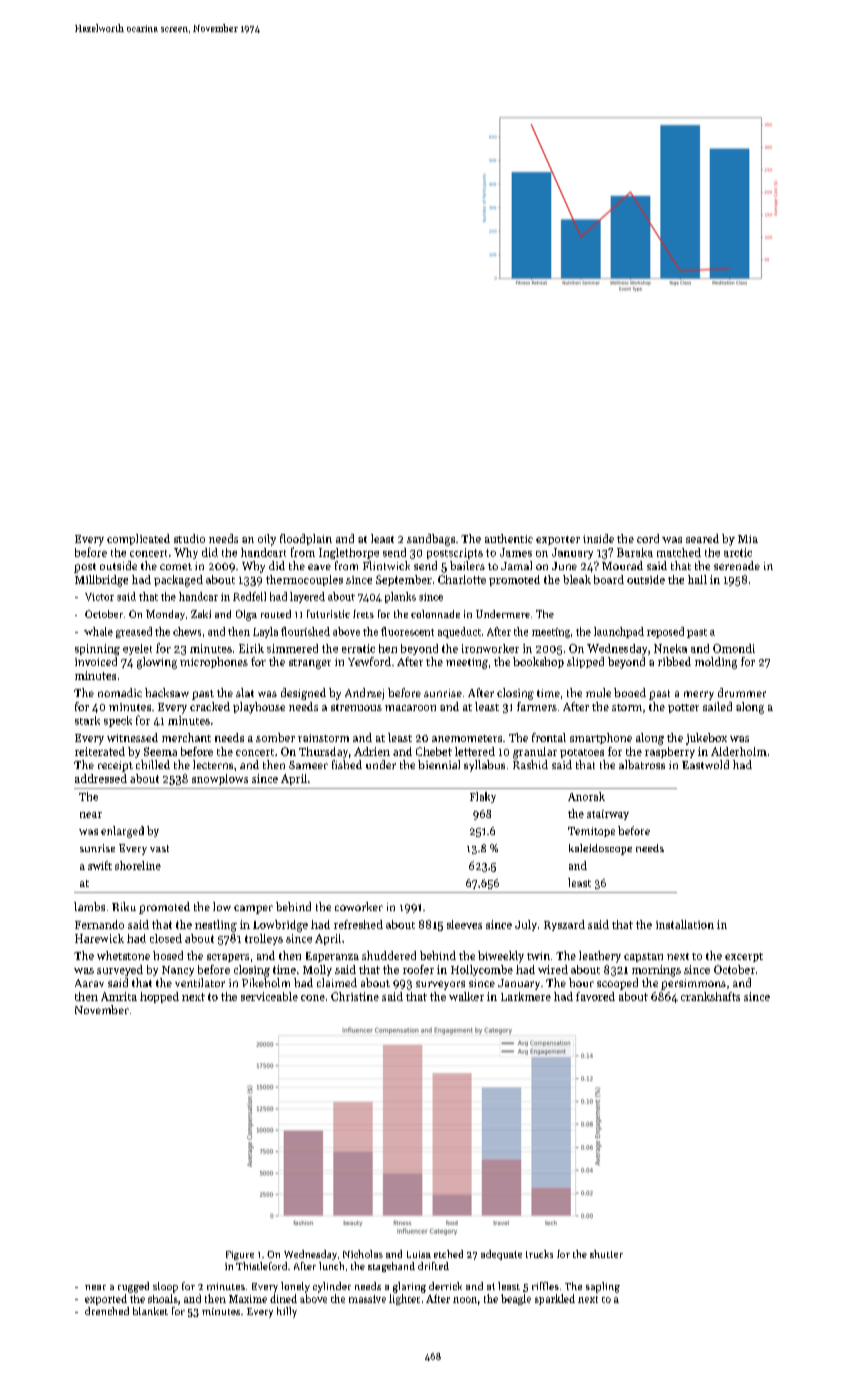 This screenshot has height=1400, width=849. What do you see at coordinates (539, 1254) in the screenshot?
I see `trucks` at bounding box center [539, 1254].
